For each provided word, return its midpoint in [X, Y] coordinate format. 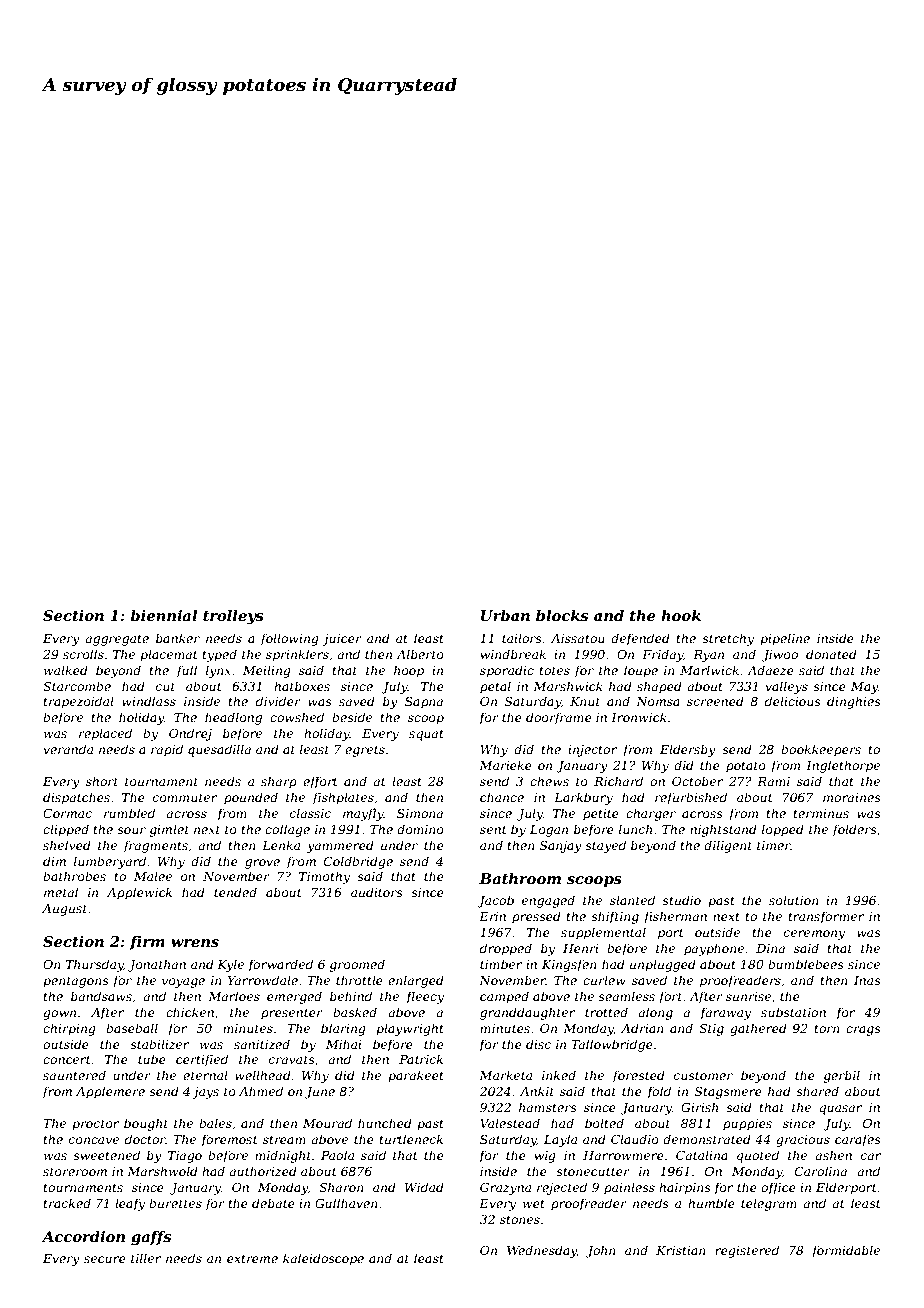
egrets [365, 751]
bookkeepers [821, 750]
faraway [725, 1013]
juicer [342, 640]
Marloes [234, 996]
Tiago [185, 1157]
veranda [68, 749]
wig [545, 1157]
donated [831, 654]
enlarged [416, 981]
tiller [146, 1258]
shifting [615, 917]
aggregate [117, 640]
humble [711, 1203]
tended [235, 892]
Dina [770, 948]
